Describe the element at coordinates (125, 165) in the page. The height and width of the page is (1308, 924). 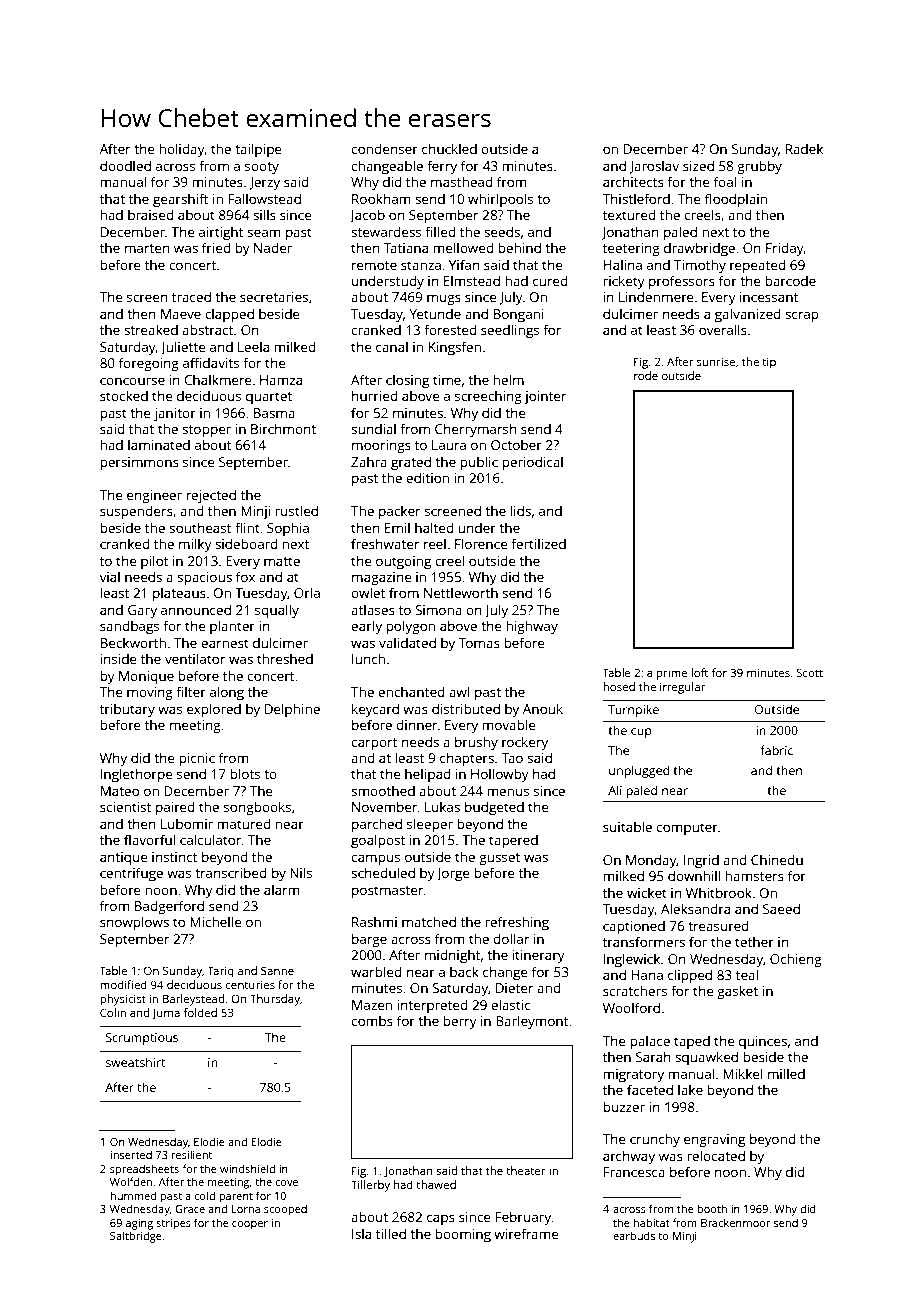
I see `doodled` at that location.
